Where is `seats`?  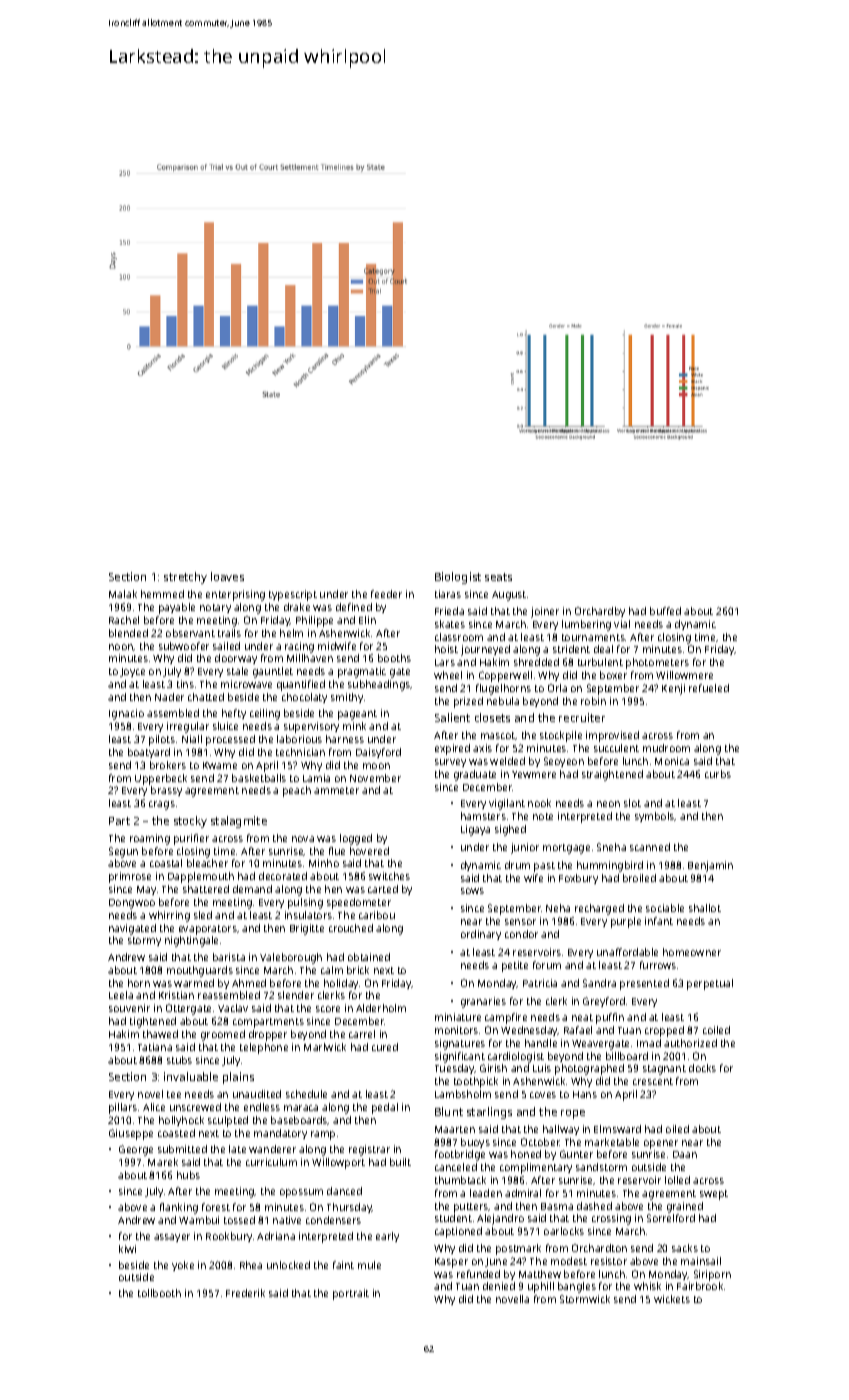
seats is located at coordinates (498, 577).
